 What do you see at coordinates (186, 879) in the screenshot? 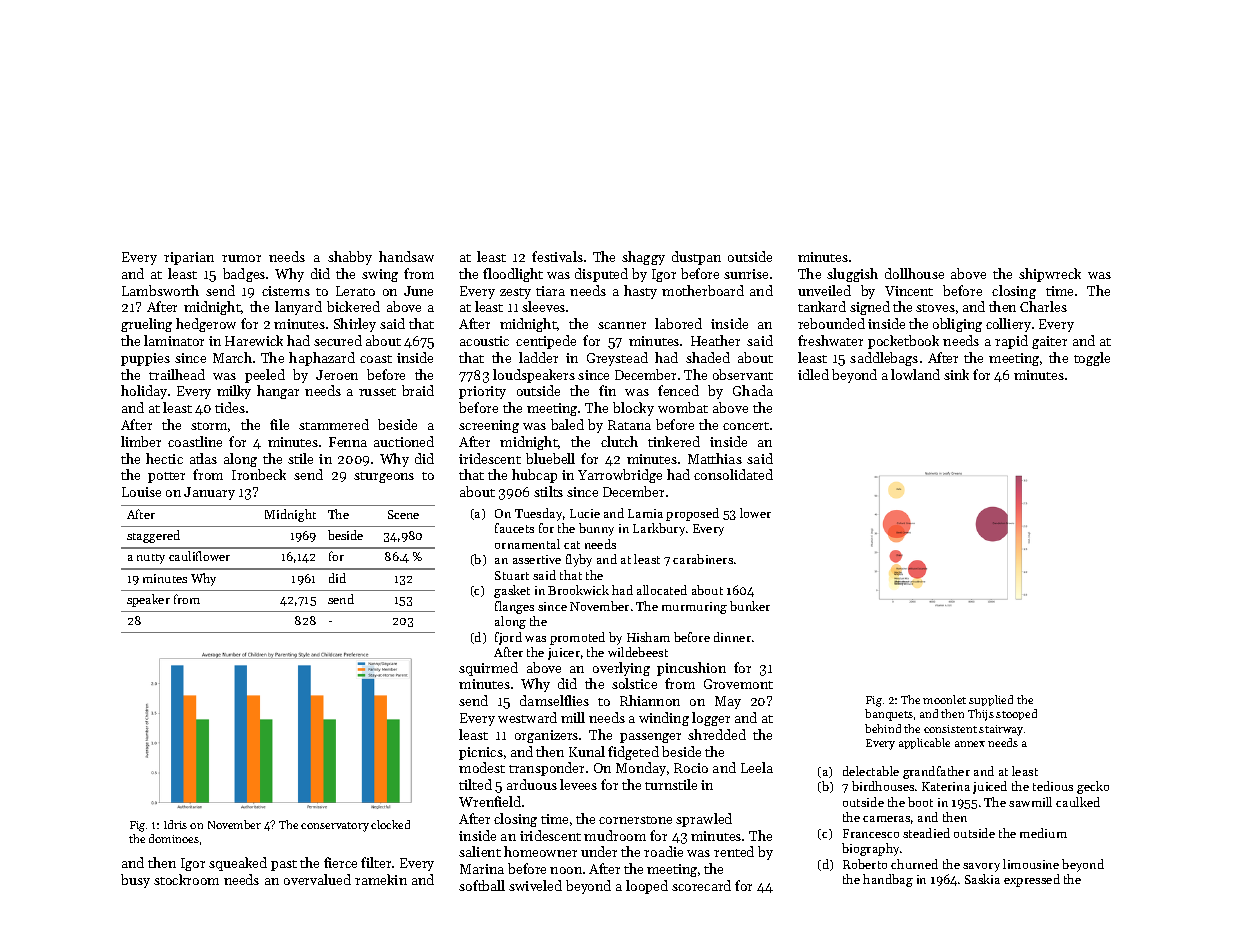
I see `stockroom` at bounding box center [186, 879].
